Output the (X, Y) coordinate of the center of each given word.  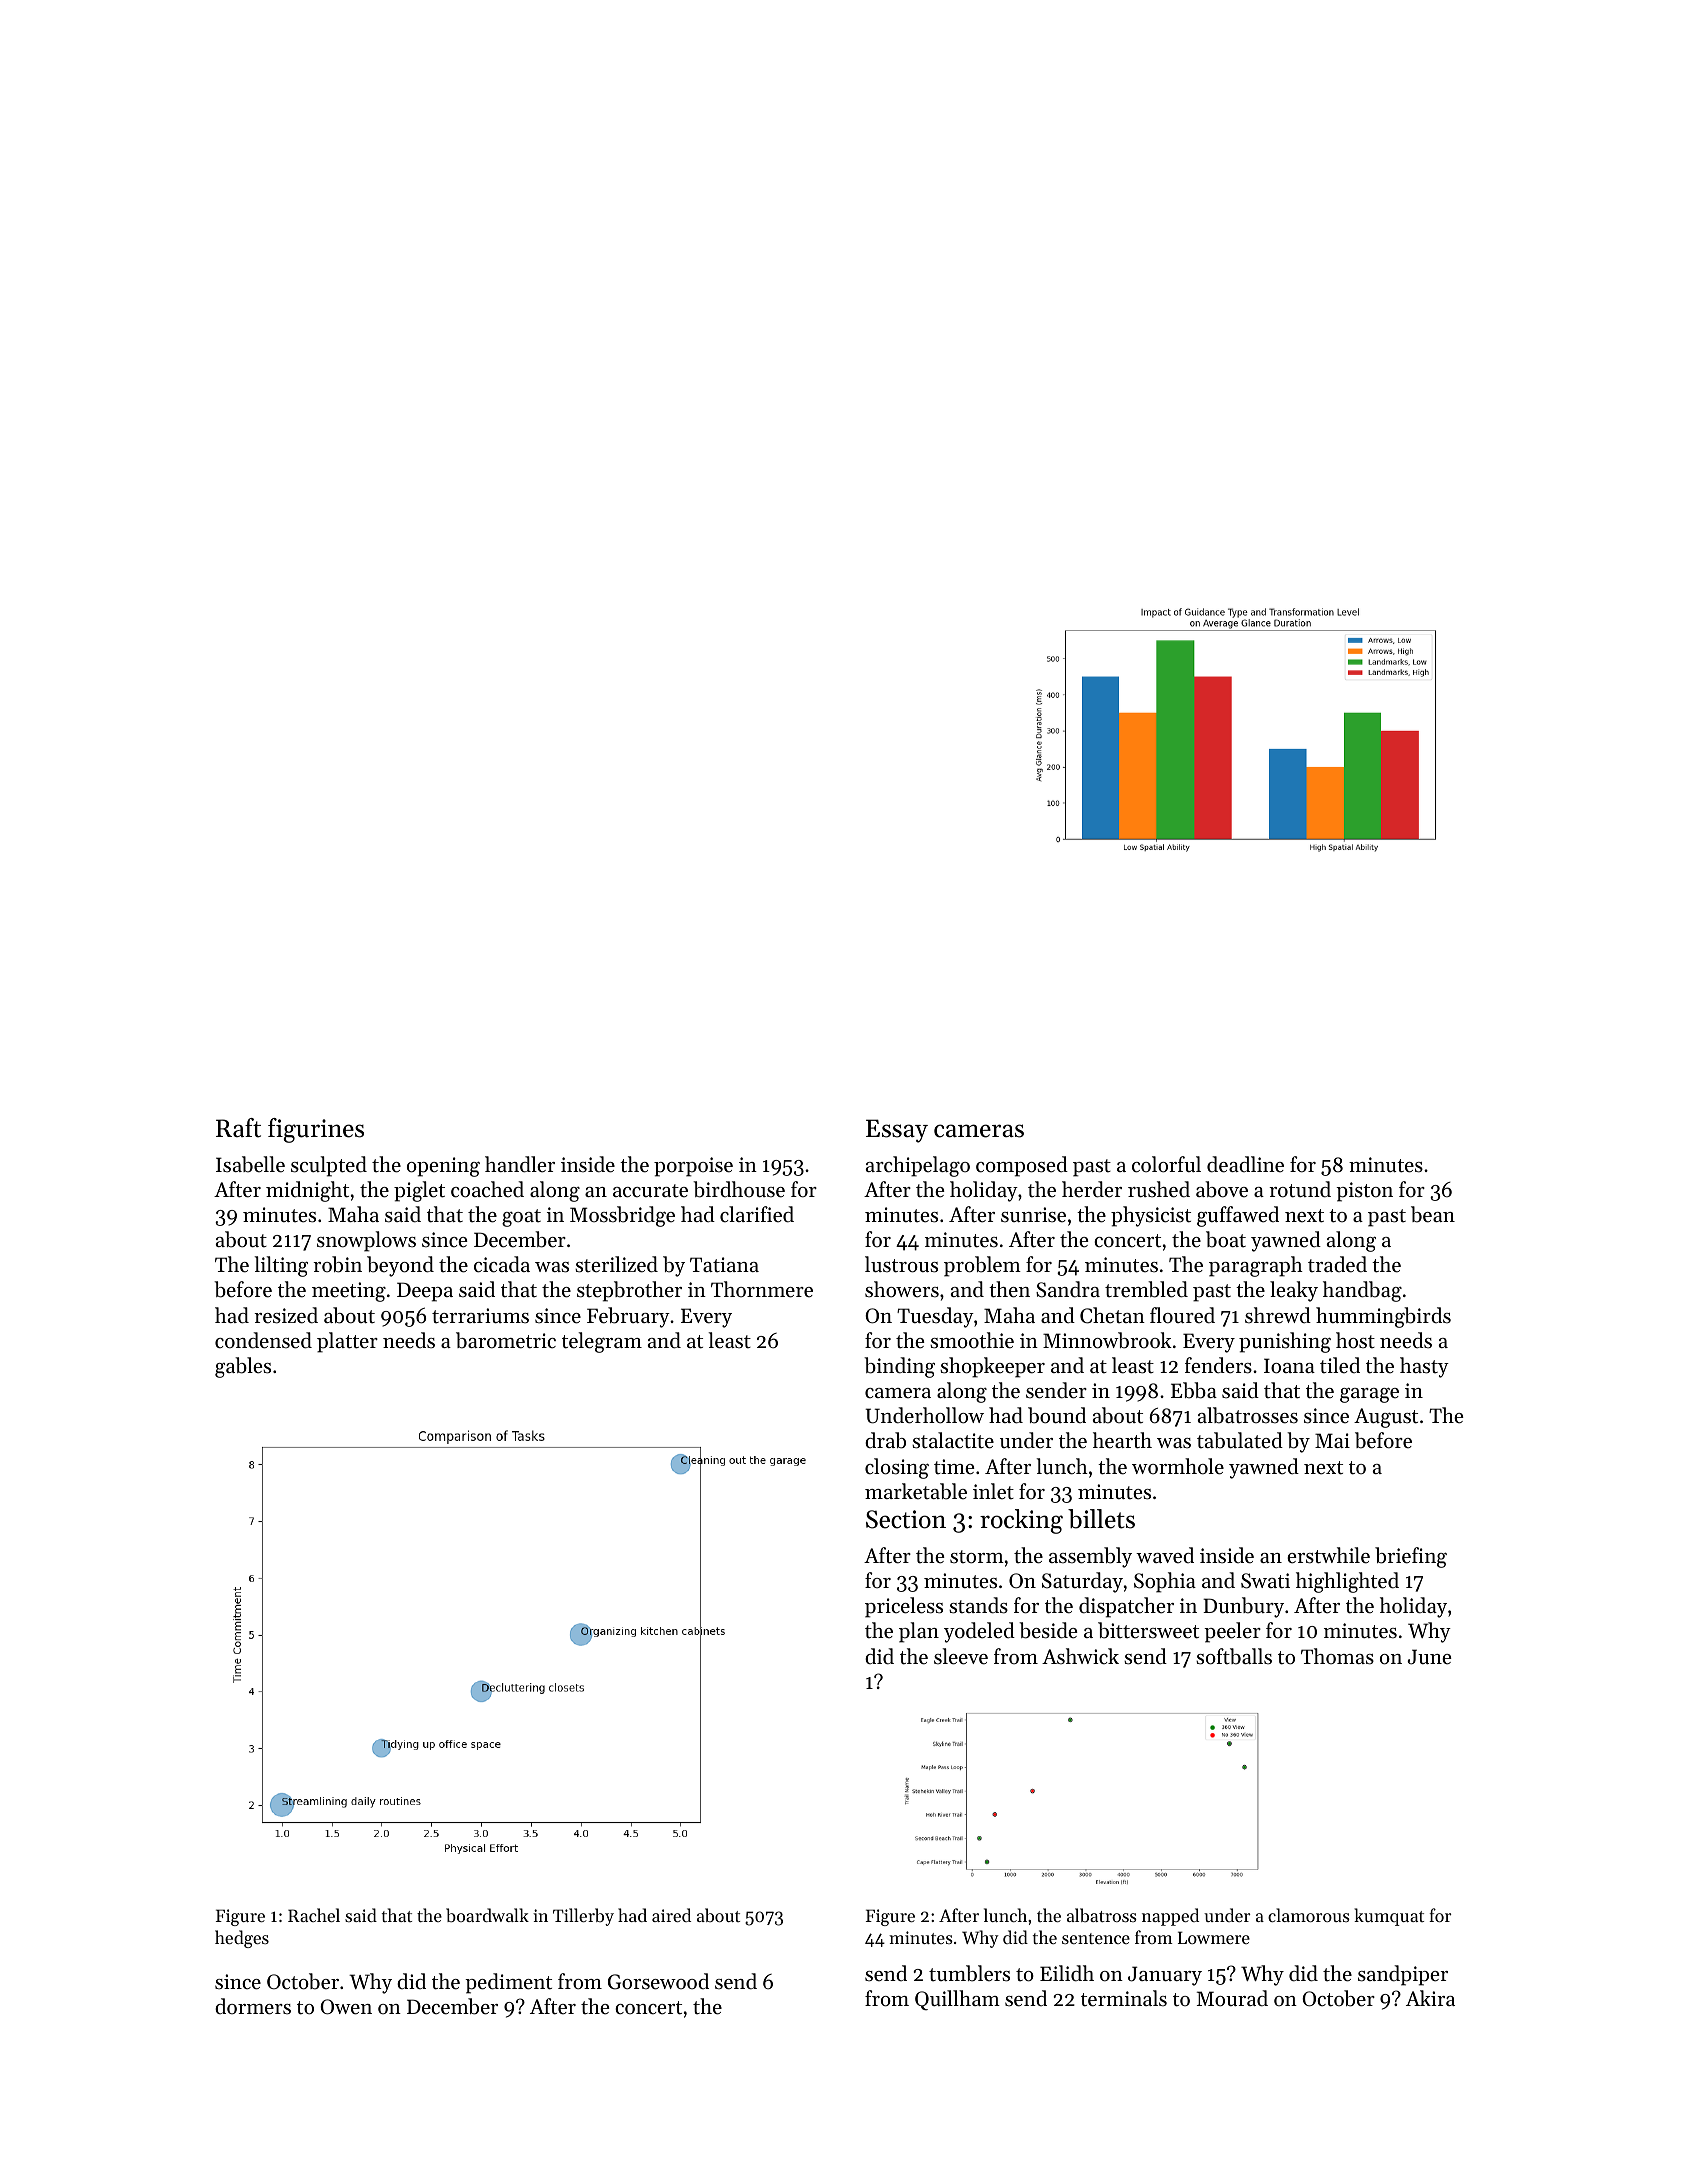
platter (347, 1342)
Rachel (314, 1915)
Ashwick (1080, 1656)
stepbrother (629, 1291)
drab (885, 1440)
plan (919, 1632)
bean (1433, 1214)
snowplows (366, 1241)
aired (671, 1915)
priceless (904, 1607)
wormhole (1178, 1466)
